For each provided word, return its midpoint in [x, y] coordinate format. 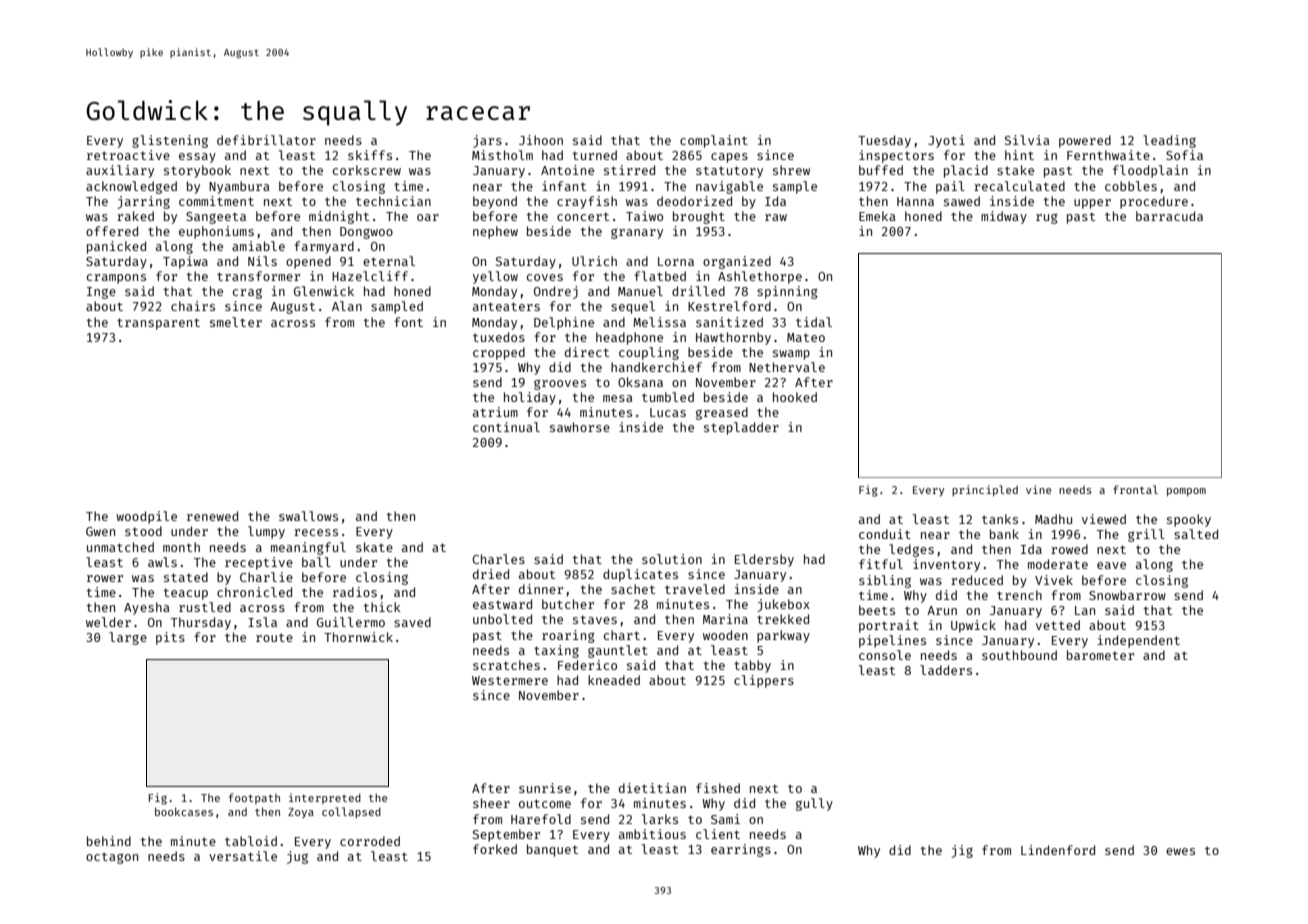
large [128, 638]
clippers [764, 681]
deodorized [694, 201]
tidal [814, 322]
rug [1047, 218]
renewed [212, 516]
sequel [633, 307]
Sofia [1184, 155]
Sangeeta [216, 218]
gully [814, 804]
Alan [347, 306]
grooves [560, 384]
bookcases [184, 811]
